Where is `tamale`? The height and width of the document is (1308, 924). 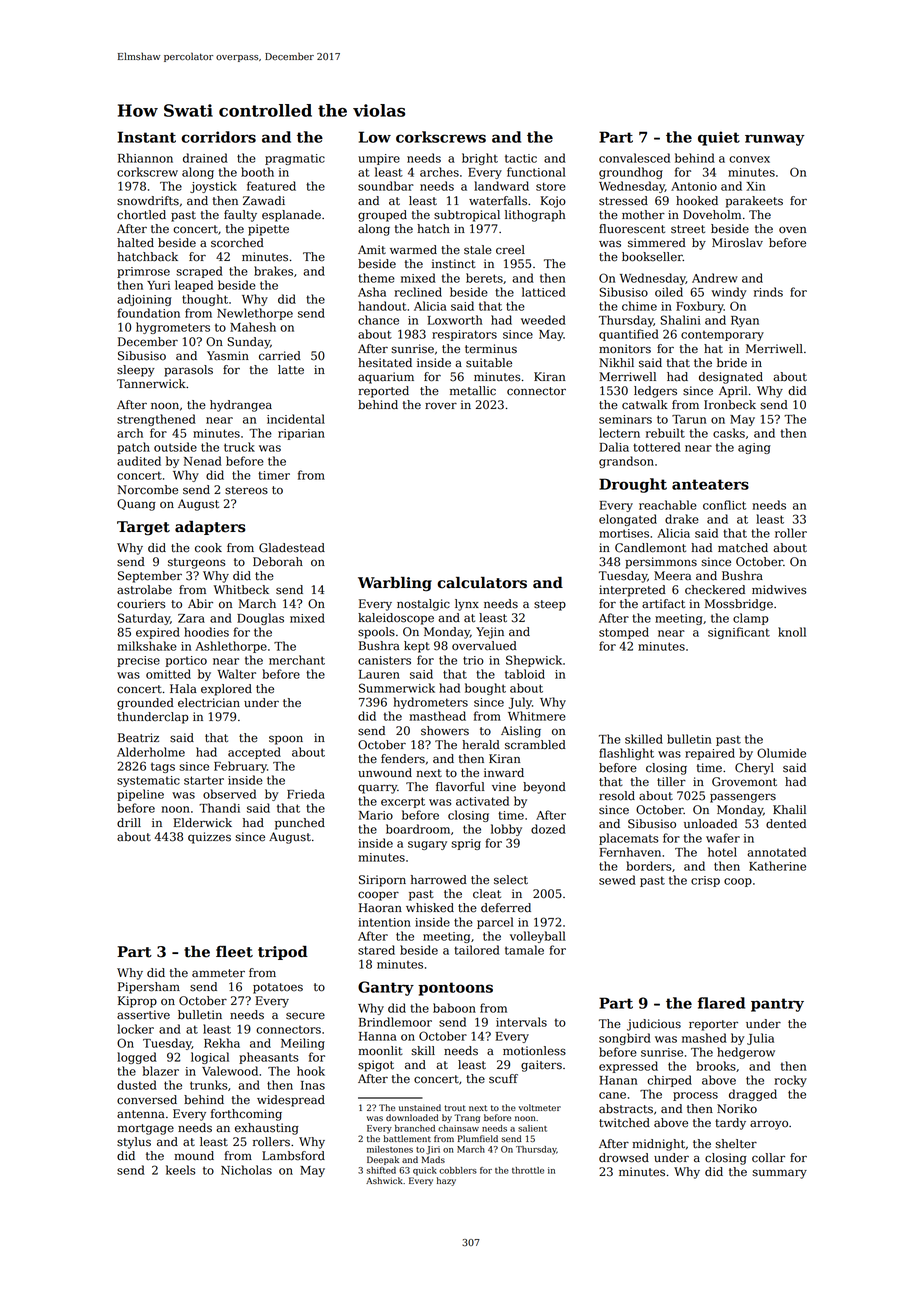 tamale is located at coordinates (524, 950).
